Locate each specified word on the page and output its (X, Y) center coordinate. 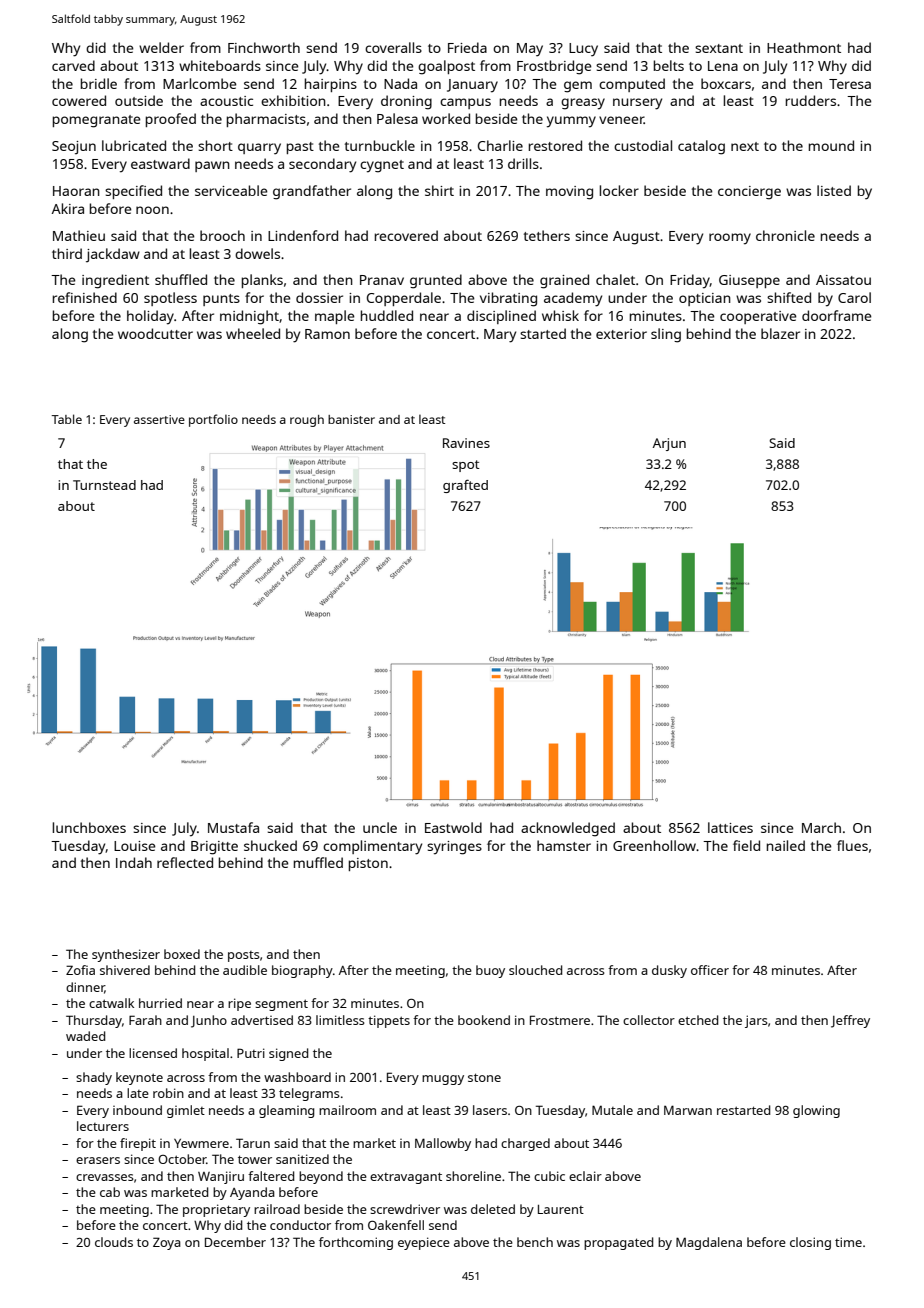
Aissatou (843, 280)
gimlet (186, 1111)
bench (535, 1242)
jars (756, 1021)
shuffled (181, 279)
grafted (465, 486)
